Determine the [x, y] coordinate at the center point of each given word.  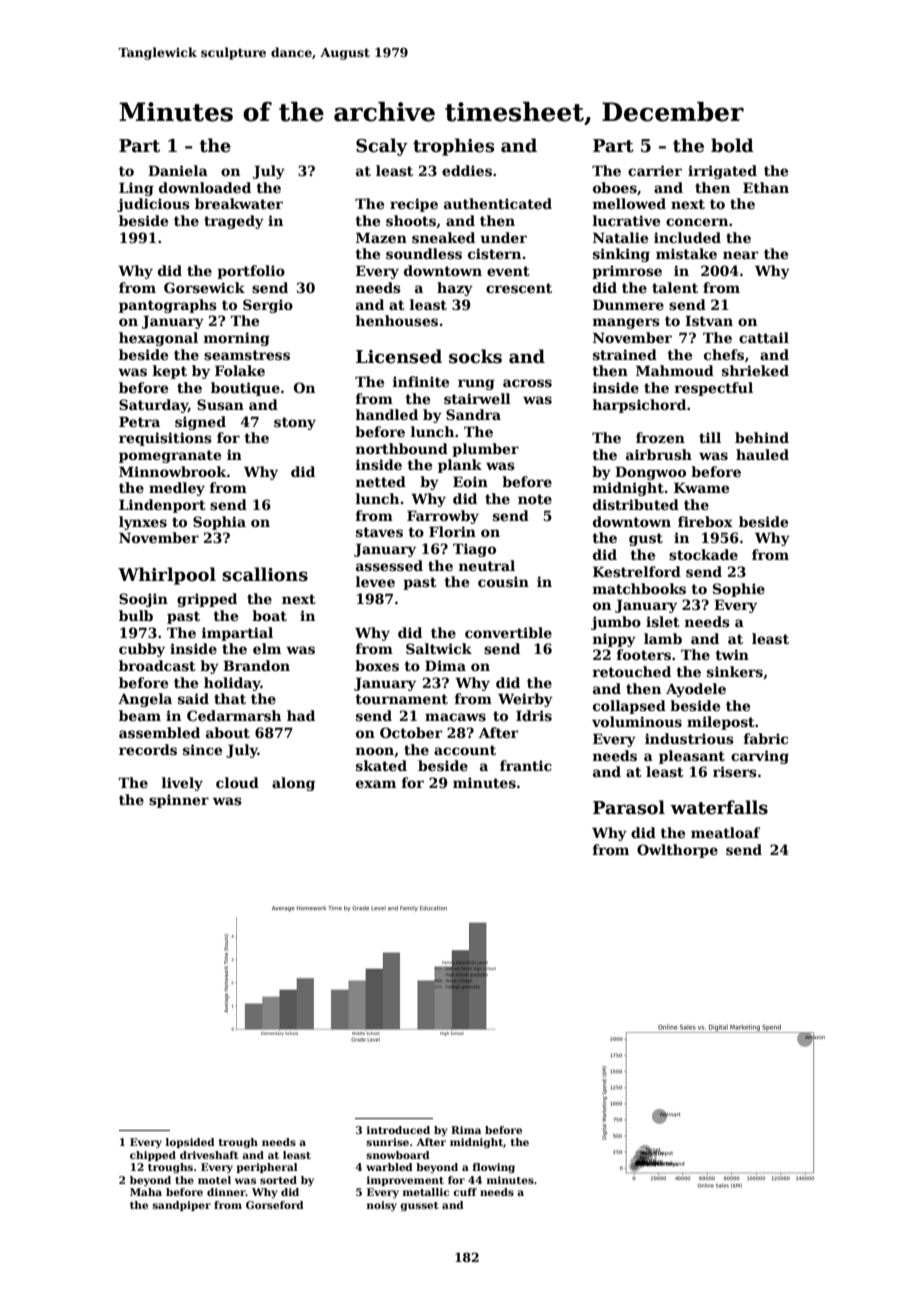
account [465, 750]
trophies [453, 147]
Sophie [739, 590]
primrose [627, 272]
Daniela [178, 170]
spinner [179, 801]
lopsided [190, 1143]
